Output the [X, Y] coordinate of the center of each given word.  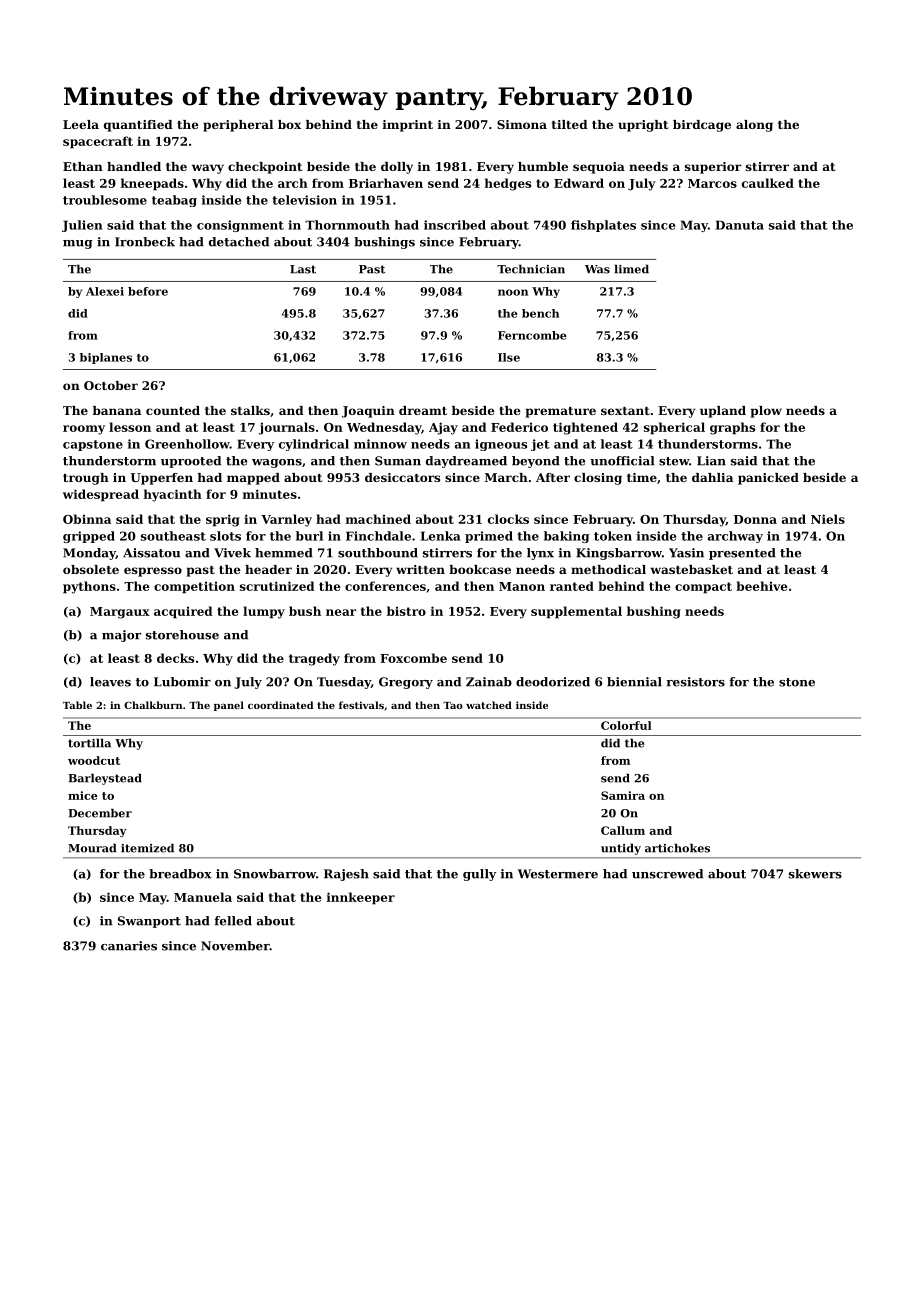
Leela [81, 124]
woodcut [94, 760]
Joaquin [368, 412]
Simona [522, 124]
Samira [623, 795]
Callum [623, 830]
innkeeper [361, 898]
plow [766, 412]
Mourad [92, 848]
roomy [84, 430]
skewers [815, 874]
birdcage [702, 126]
